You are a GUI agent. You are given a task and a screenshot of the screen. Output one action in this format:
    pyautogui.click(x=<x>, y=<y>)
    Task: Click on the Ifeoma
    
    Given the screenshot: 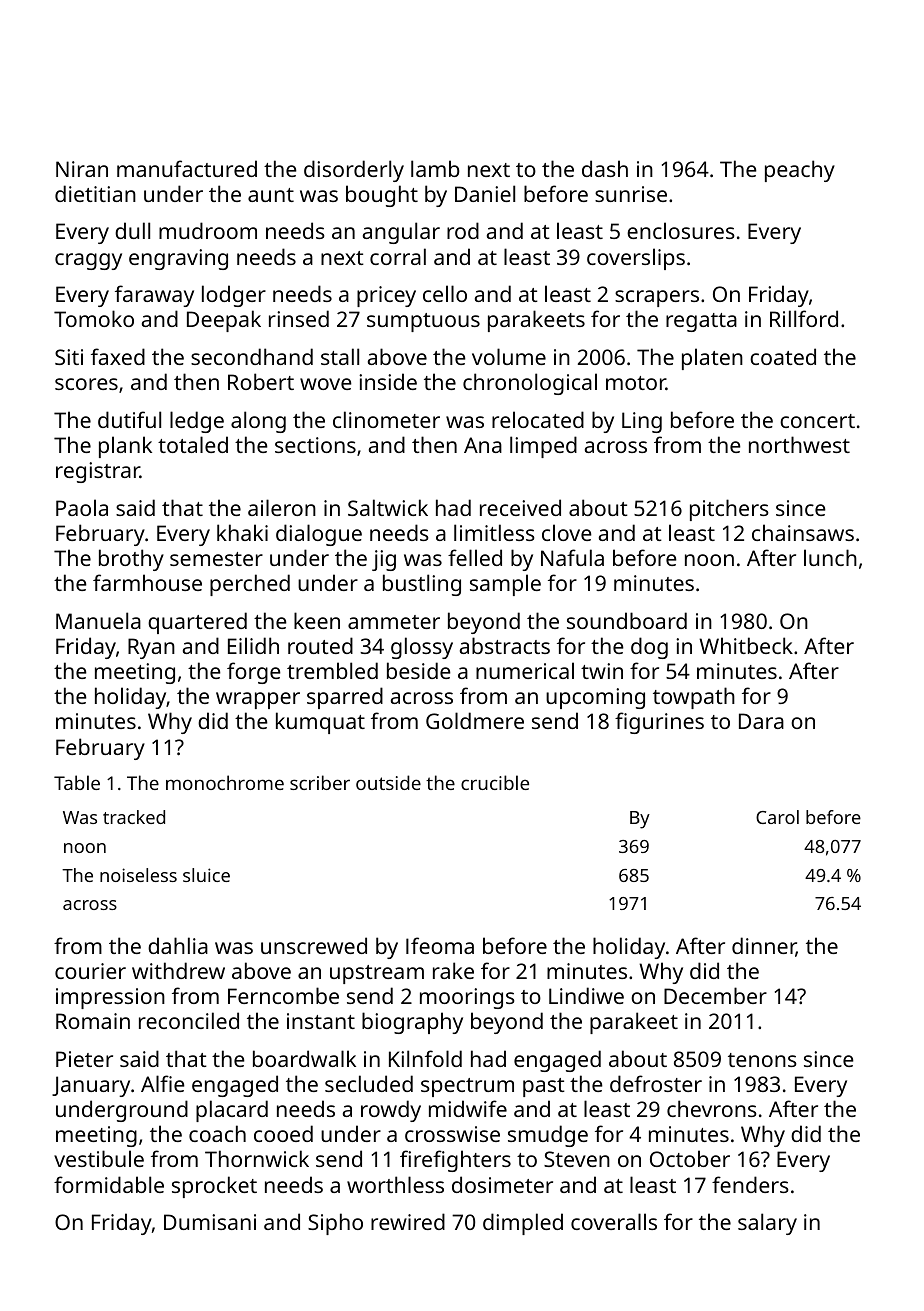 What is the action you would take?
    pyautogui.click(x=440, y=945)
